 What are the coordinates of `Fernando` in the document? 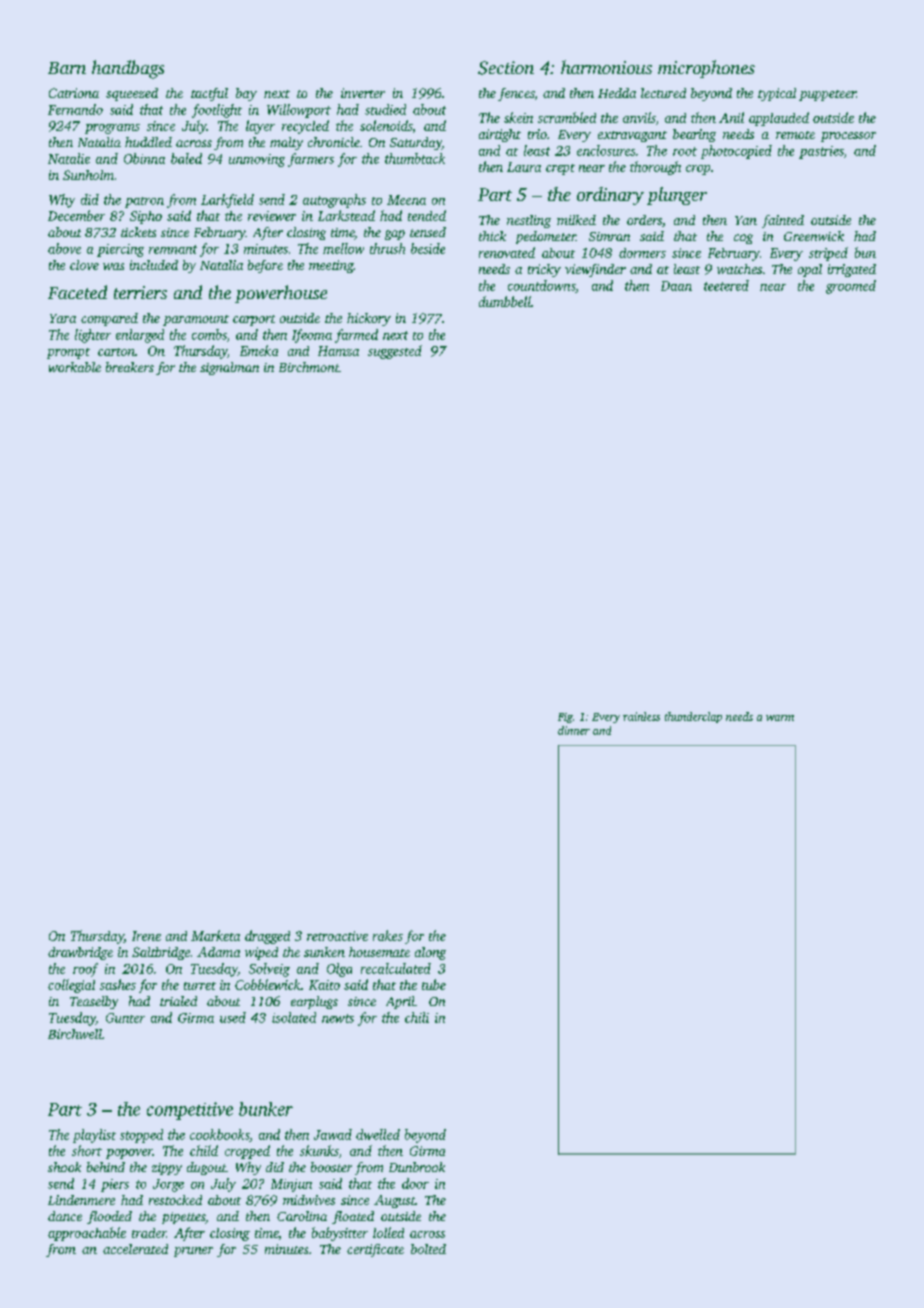 It's located at (75, 109).
